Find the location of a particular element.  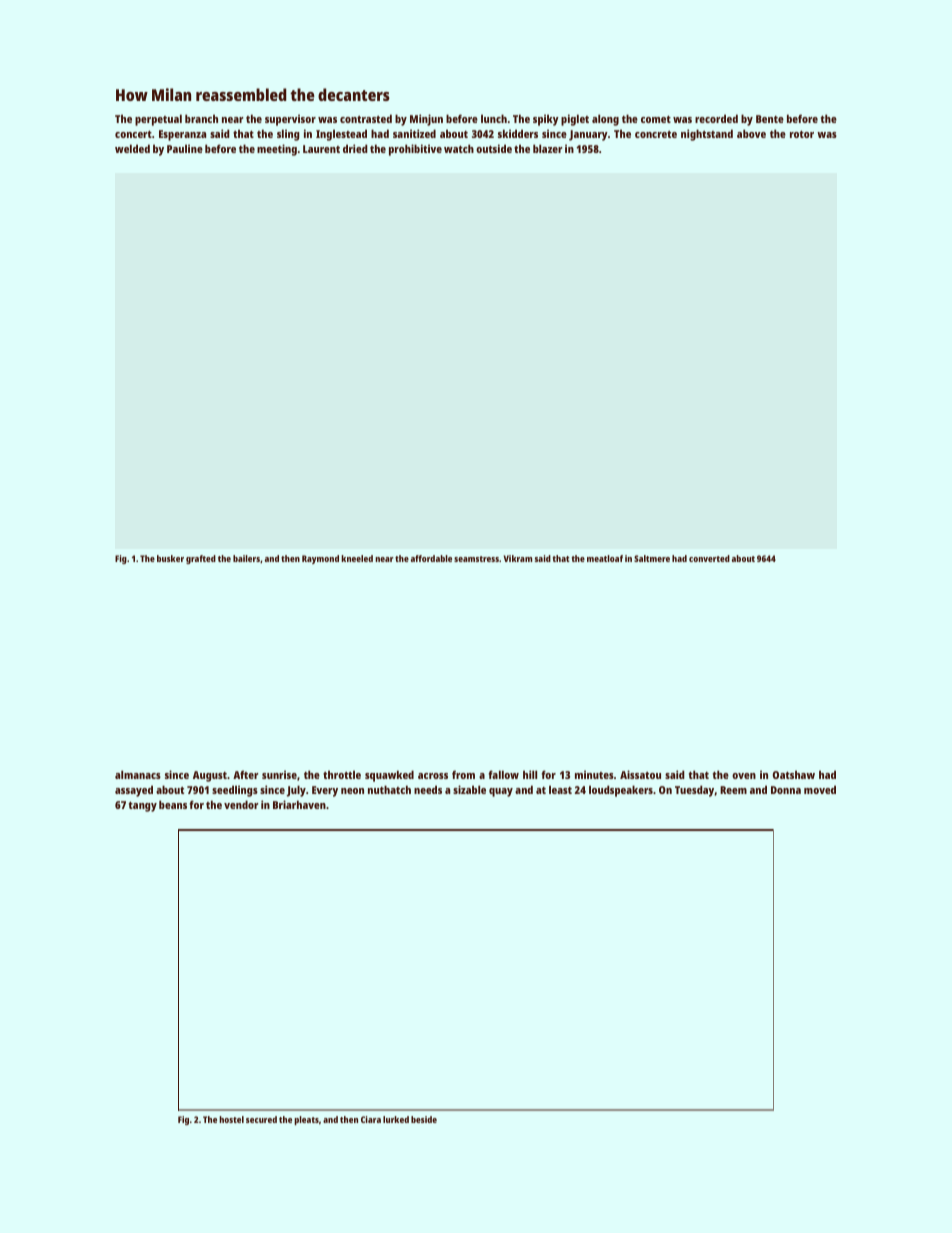

seamstress is located at coordinates (476, 559).
